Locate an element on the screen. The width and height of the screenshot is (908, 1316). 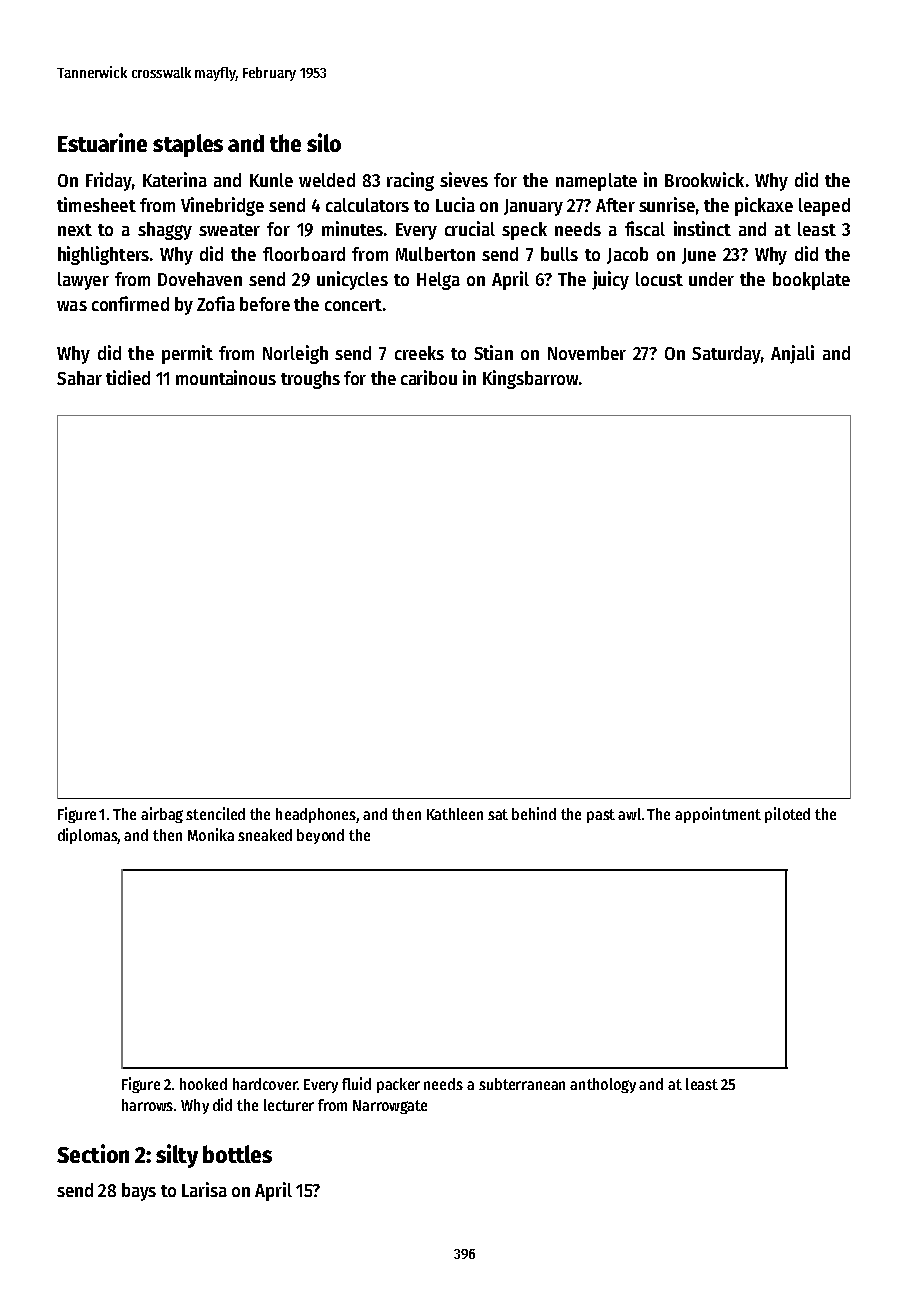
appointment is located at coordinates (718, 815).
